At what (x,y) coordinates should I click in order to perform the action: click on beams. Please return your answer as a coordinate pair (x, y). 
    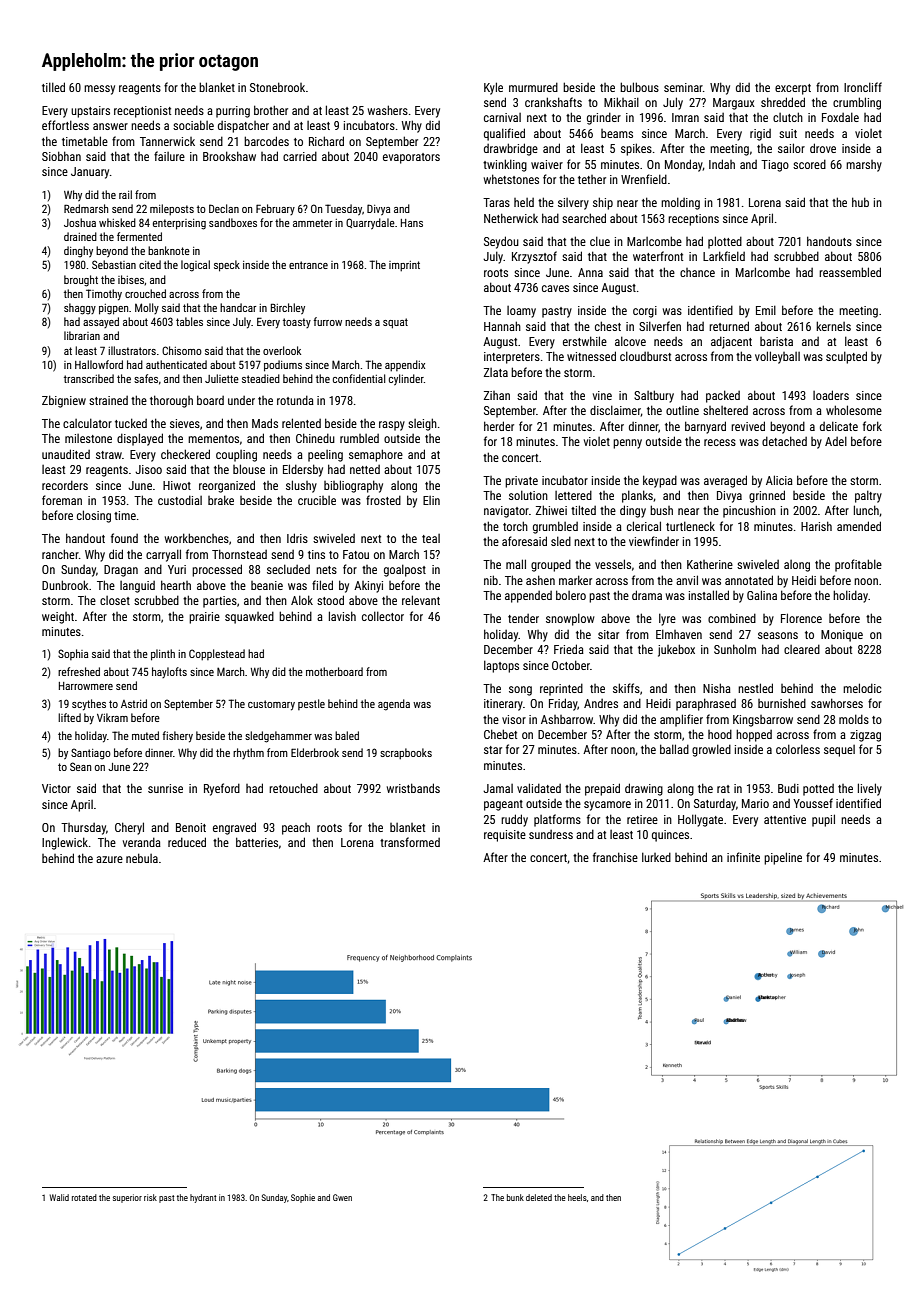
    Looking at the image, I should click on (617, 133).
